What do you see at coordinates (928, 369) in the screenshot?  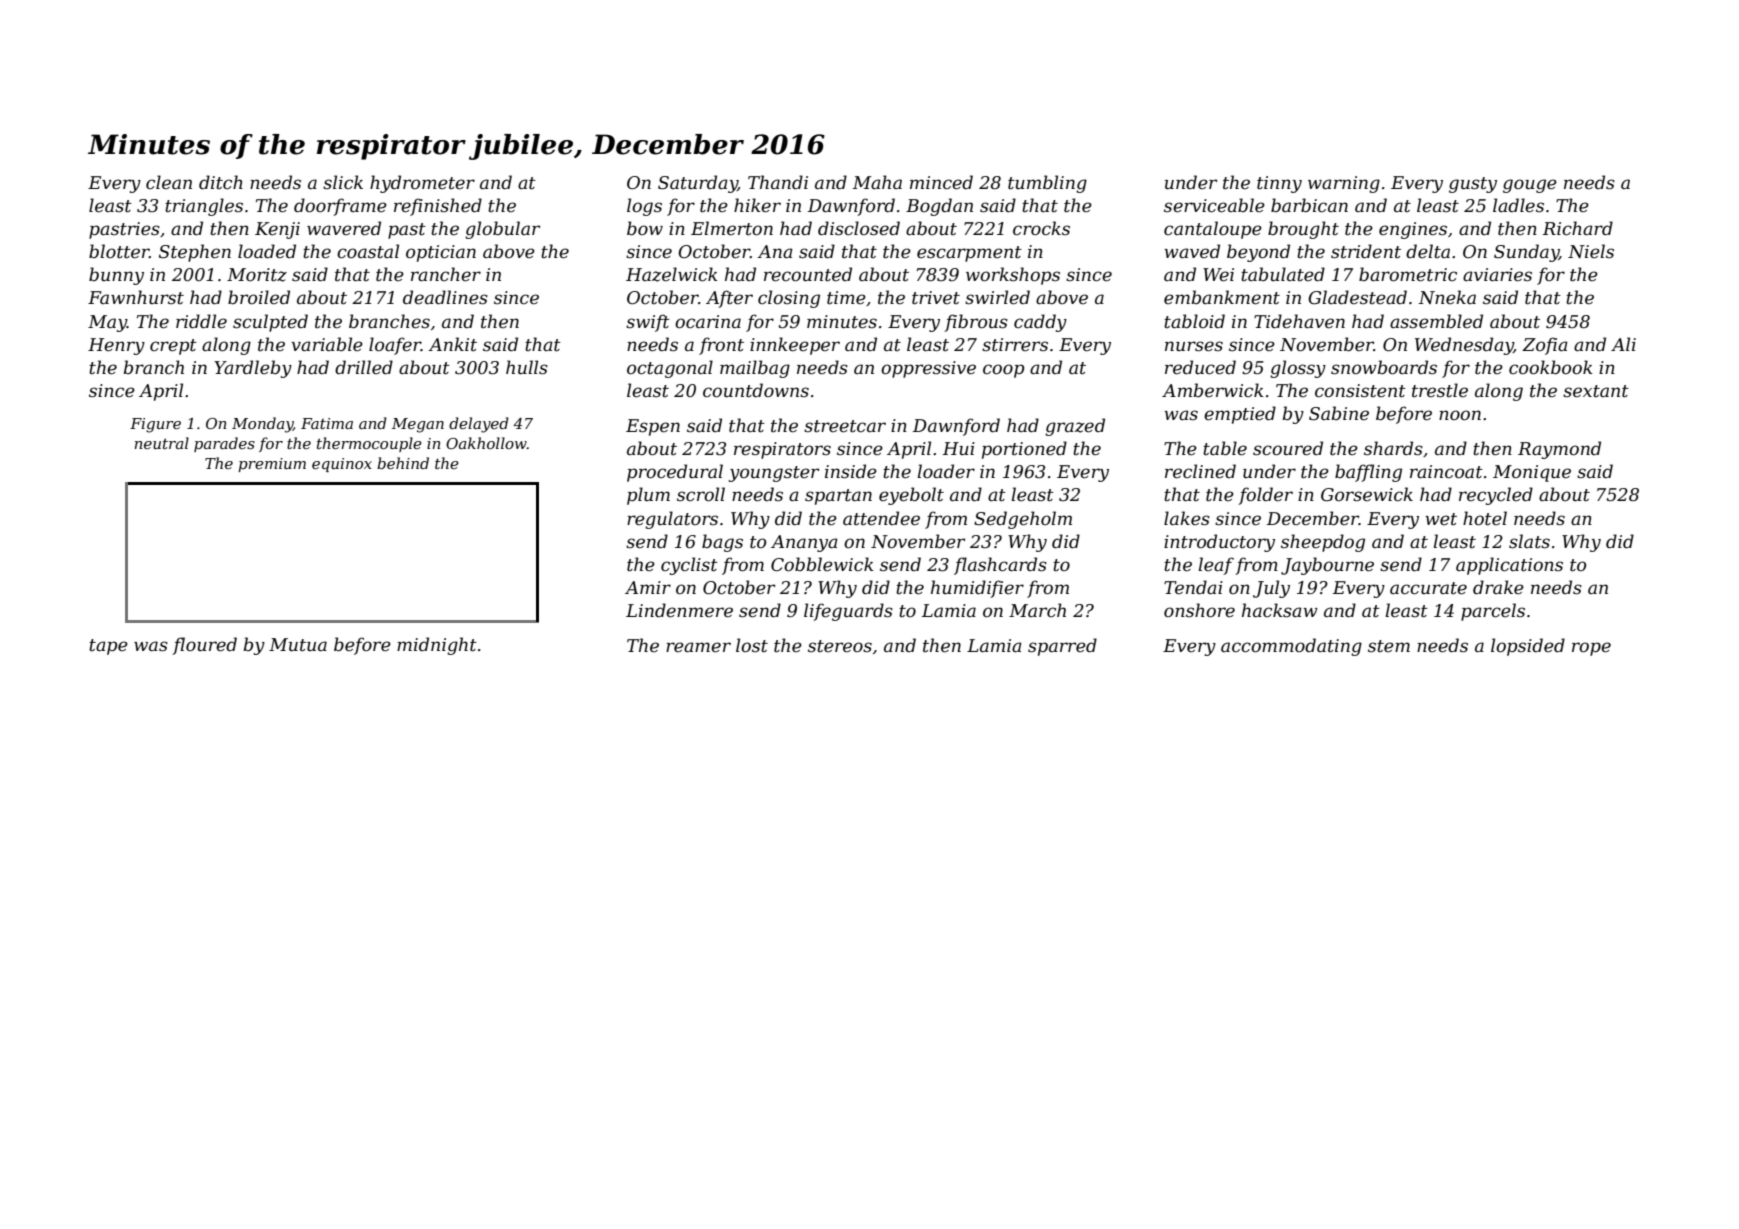 I see `oppressive` at bounding box center [928, 369].
